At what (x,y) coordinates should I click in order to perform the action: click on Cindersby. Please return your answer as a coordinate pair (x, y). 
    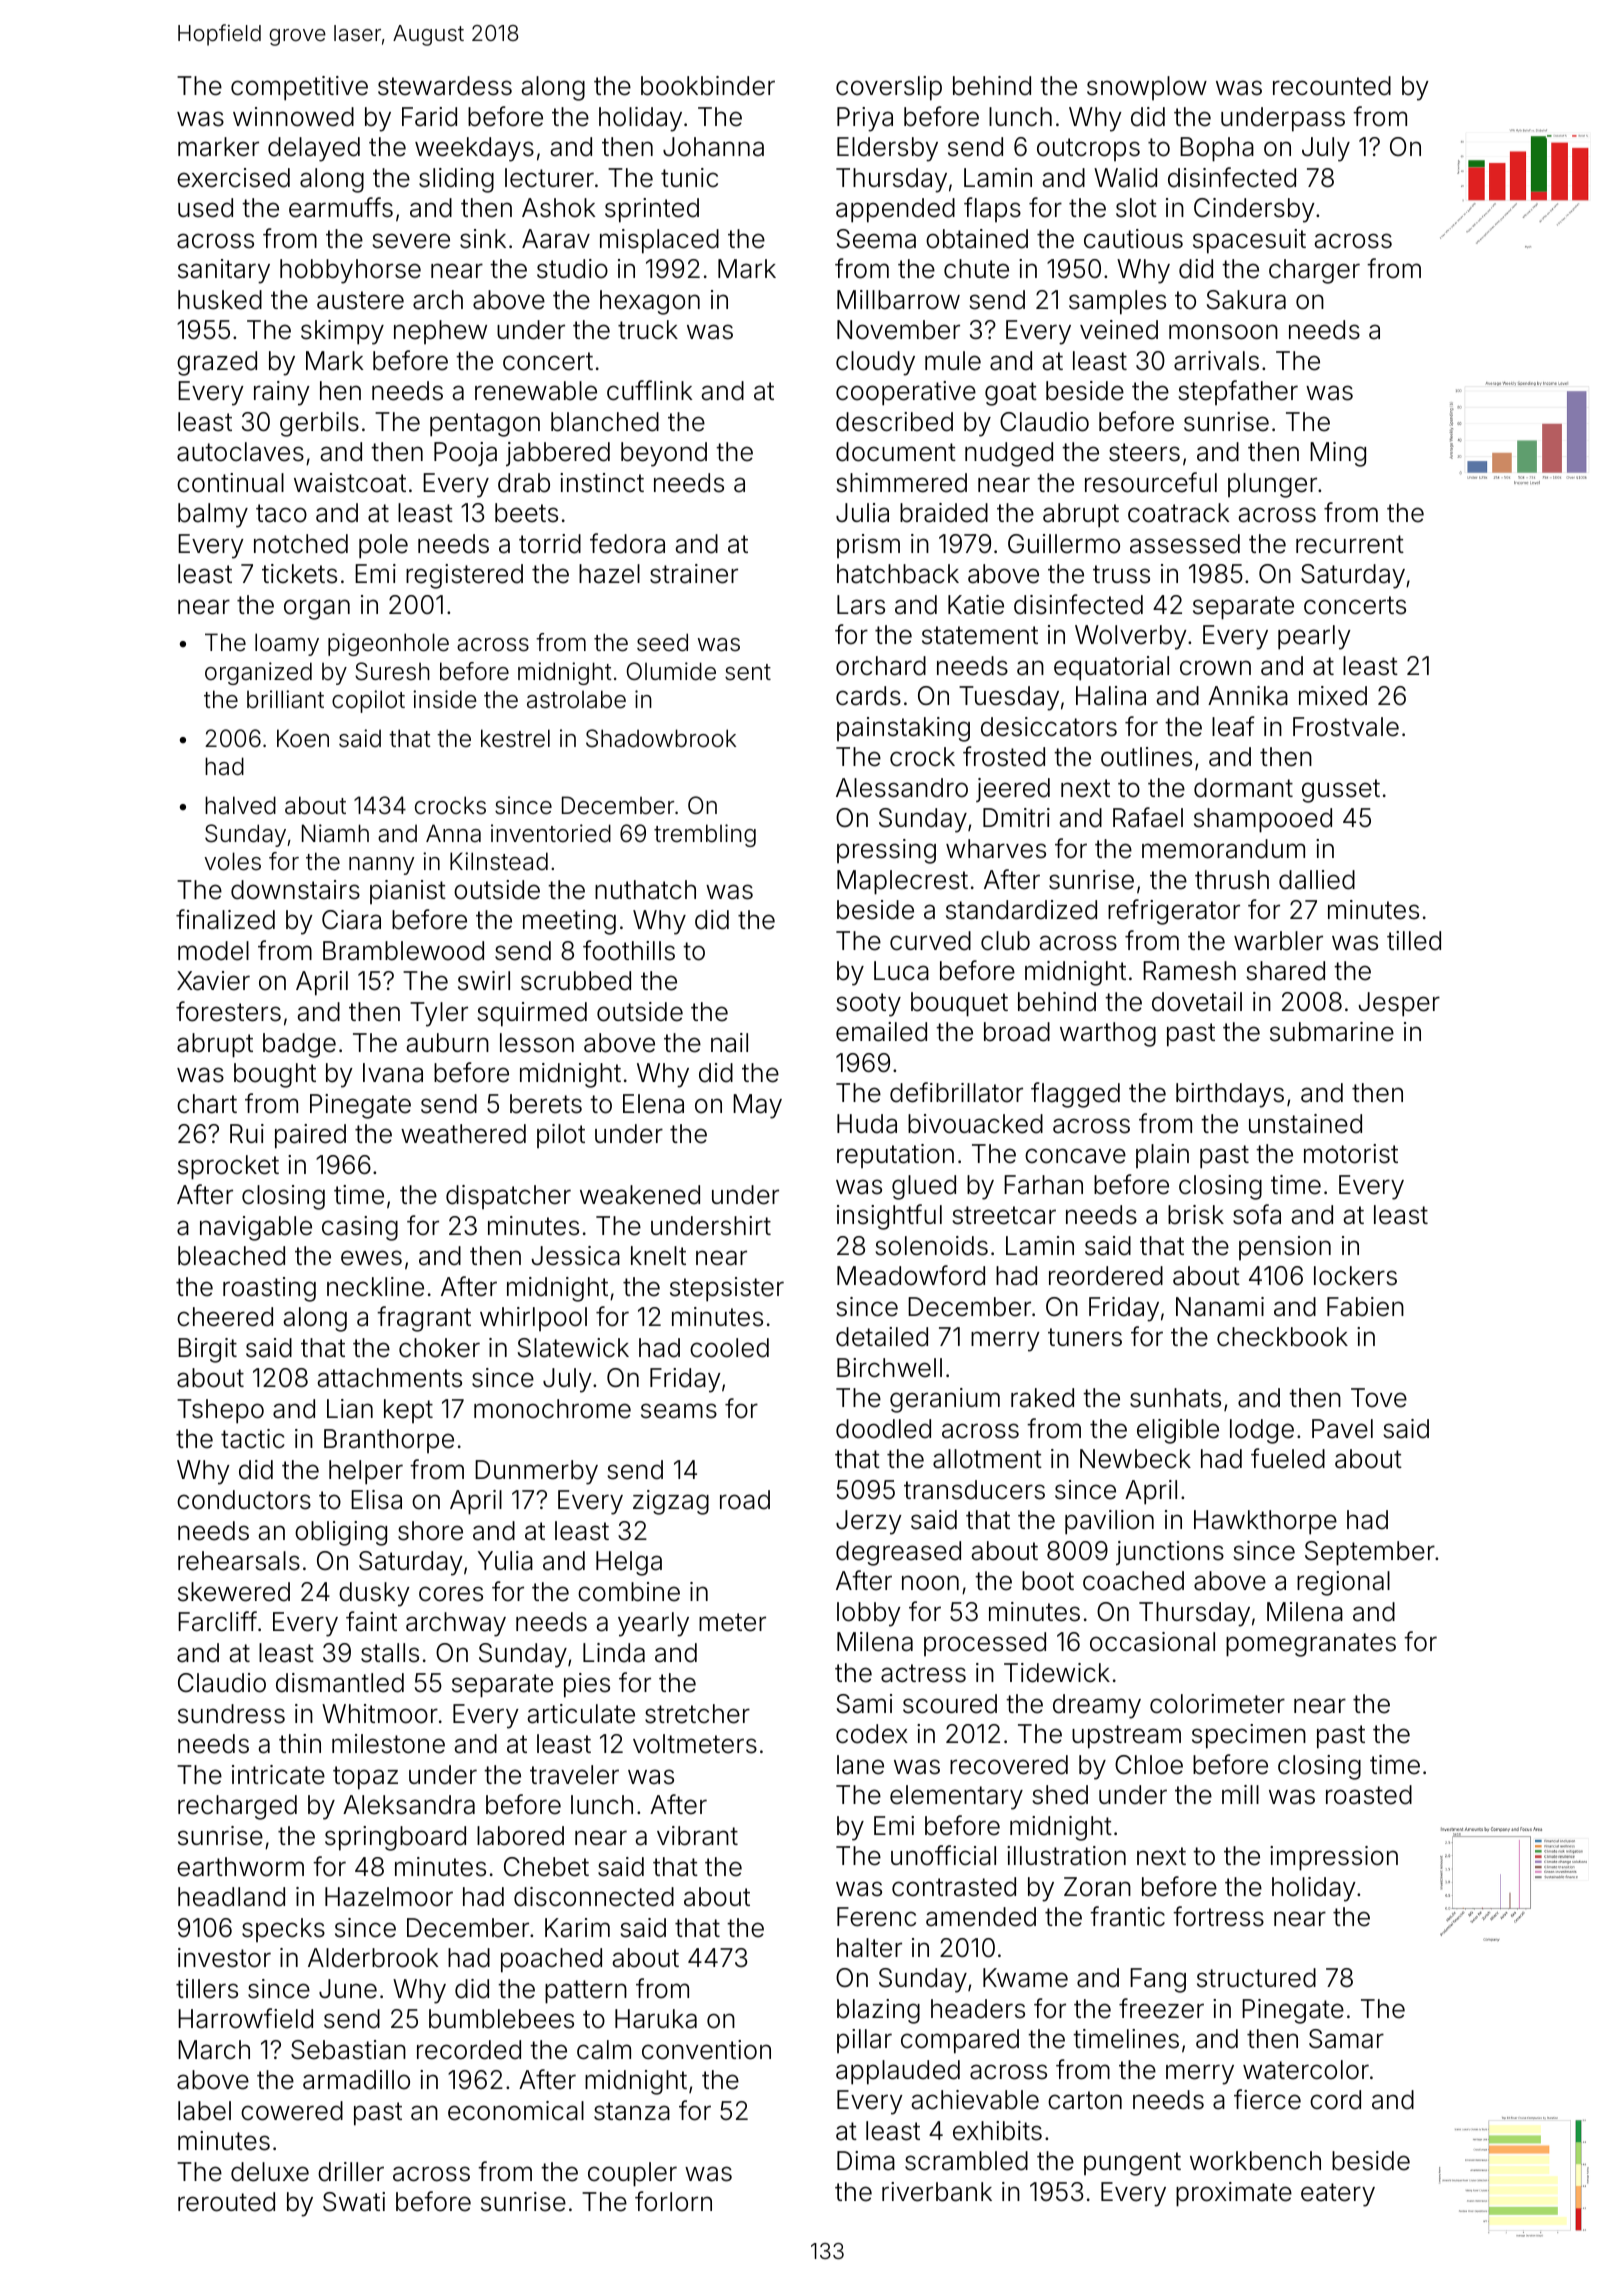
    Looking at the image, I should click on (1254, 210).
